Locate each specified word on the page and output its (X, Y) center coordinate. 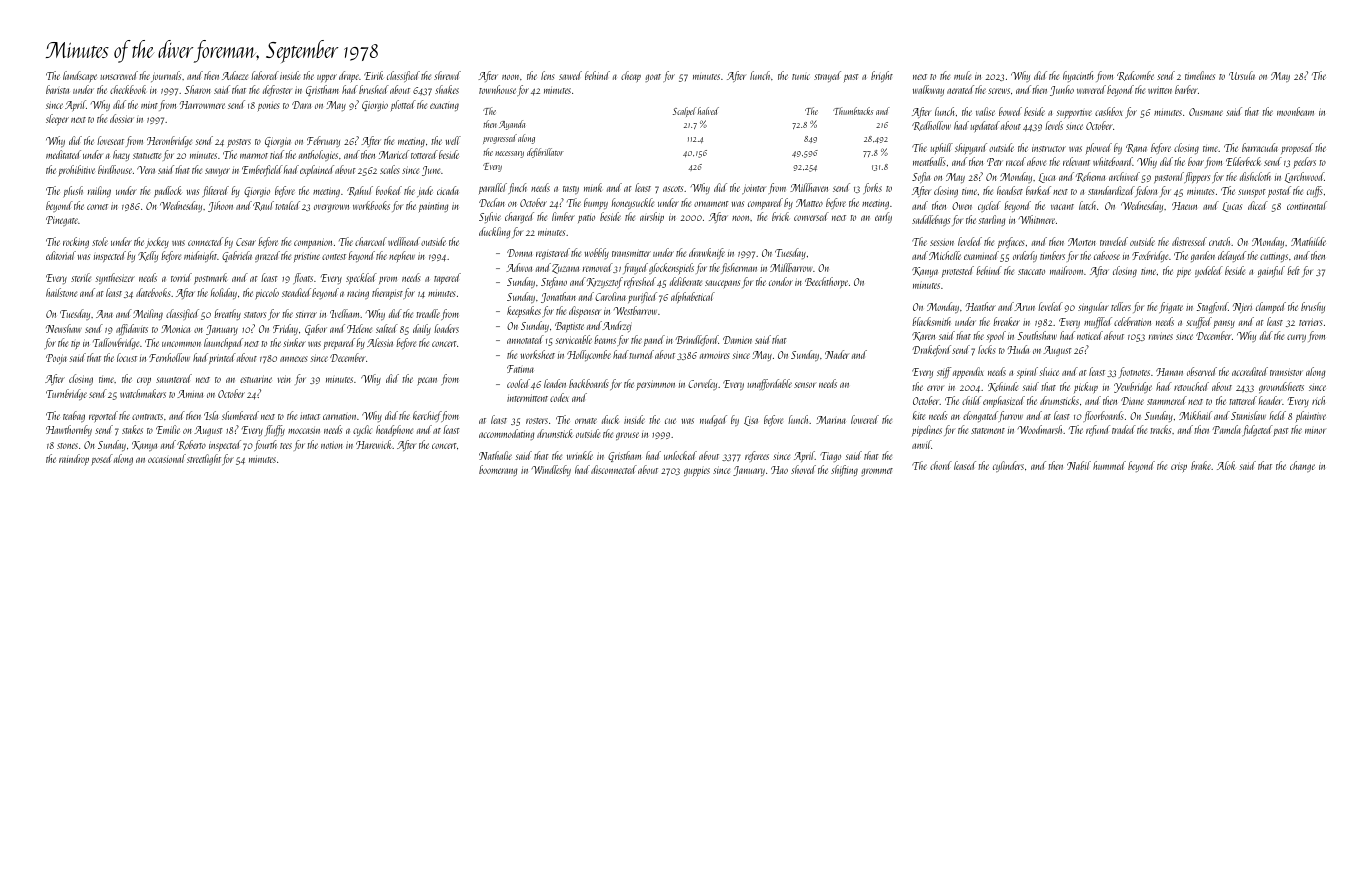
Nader (837, 354)
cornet (97, 207)
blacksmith (931, 321)
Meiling (148, 314)
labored (265, 75)
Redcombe (1135, 76)
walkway (928, 90)
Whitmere (1037, 219)
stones (67, 446)
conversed (811, 216)
